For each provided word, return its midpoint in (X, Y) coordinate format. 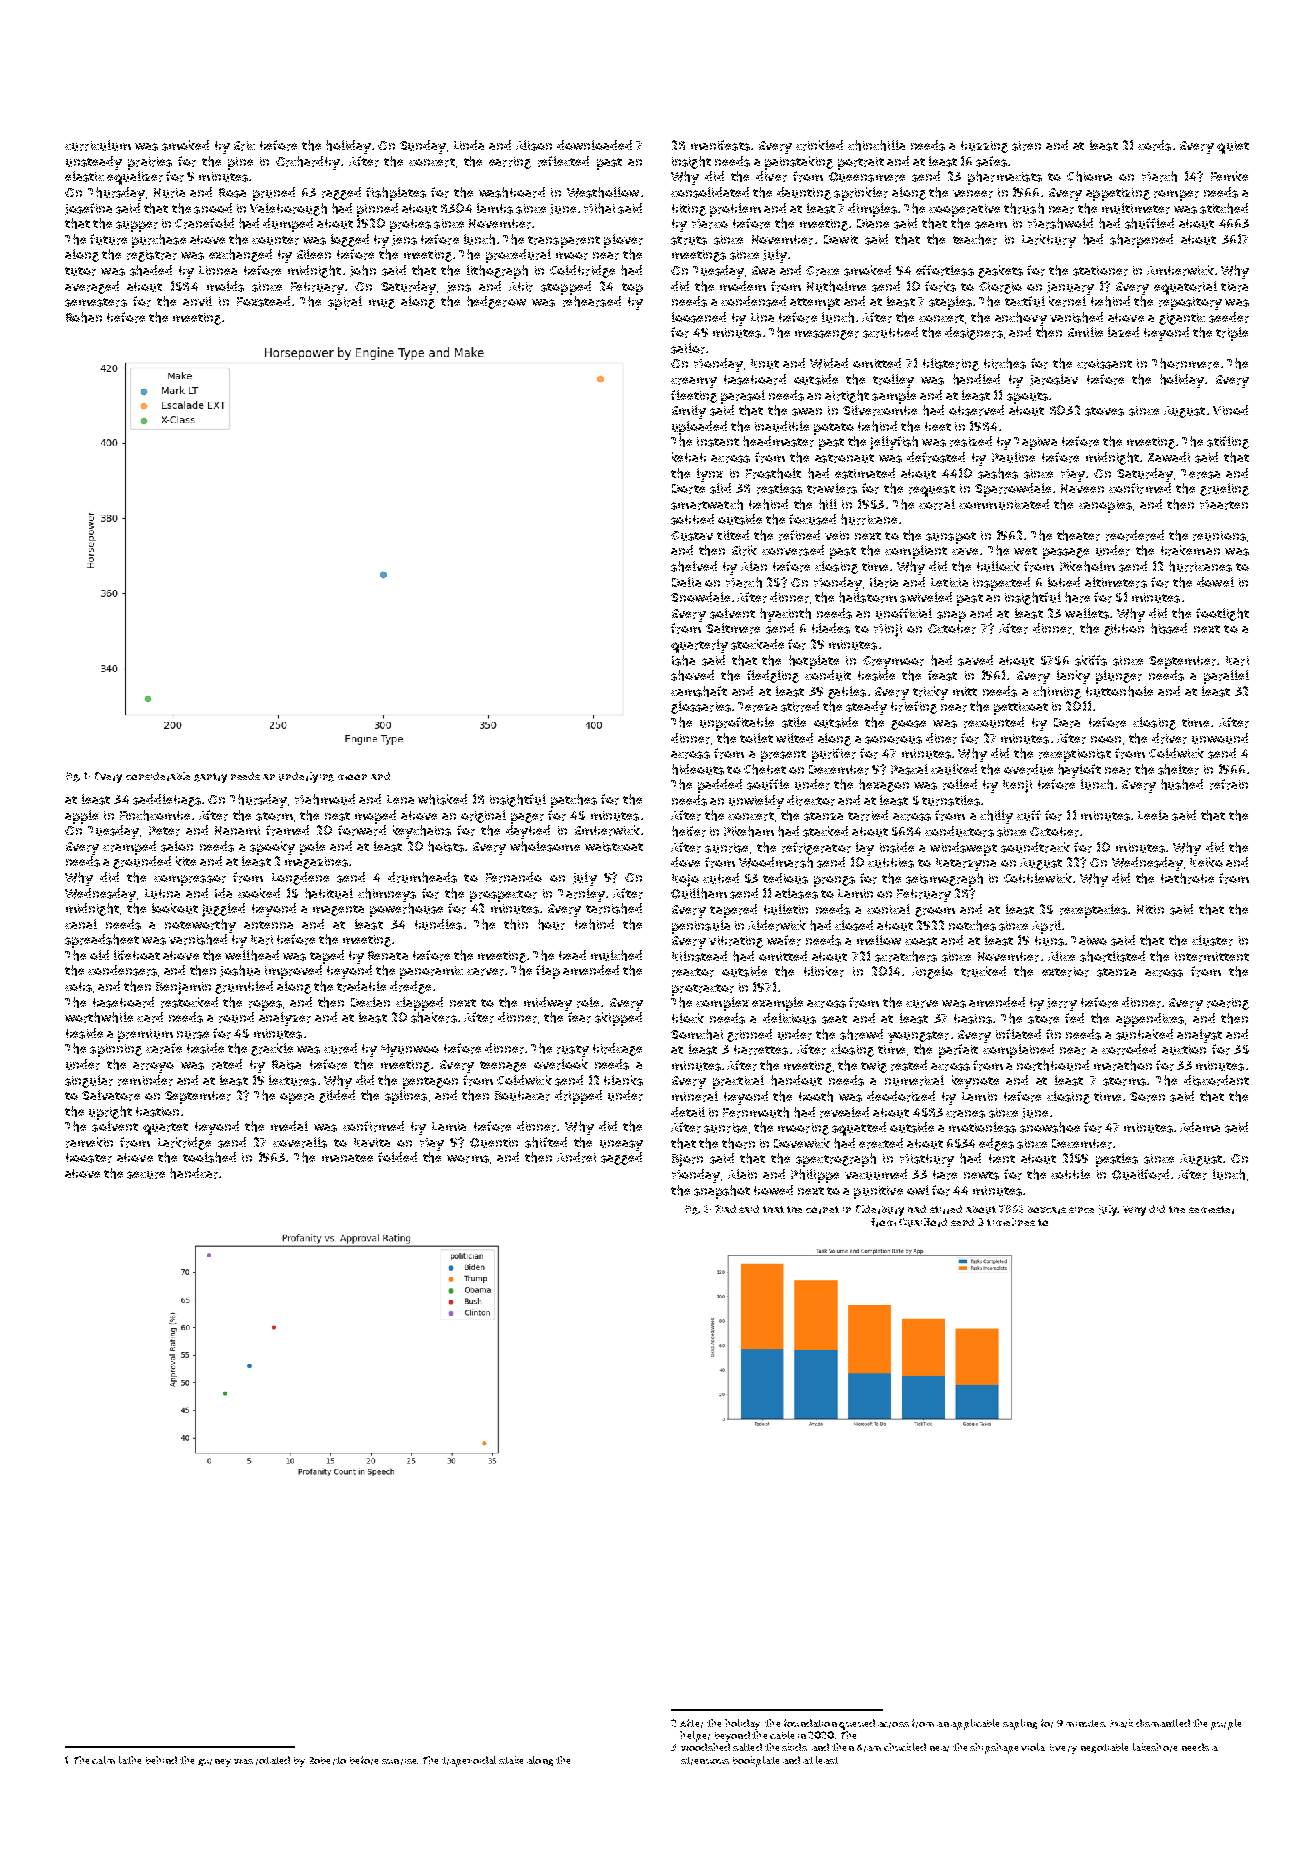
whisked (442, 799)
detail (688, 1112)
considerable (158, 776)
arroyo (153, 1067)
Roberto (328, 1761)
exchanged (240, 255)
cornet (822, 1210)
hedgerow (496, 302)
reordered (1135, 535)
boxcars (1047, 1210)
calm (103, 1760)
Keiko (1206, 862)
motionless (982, 1127)
